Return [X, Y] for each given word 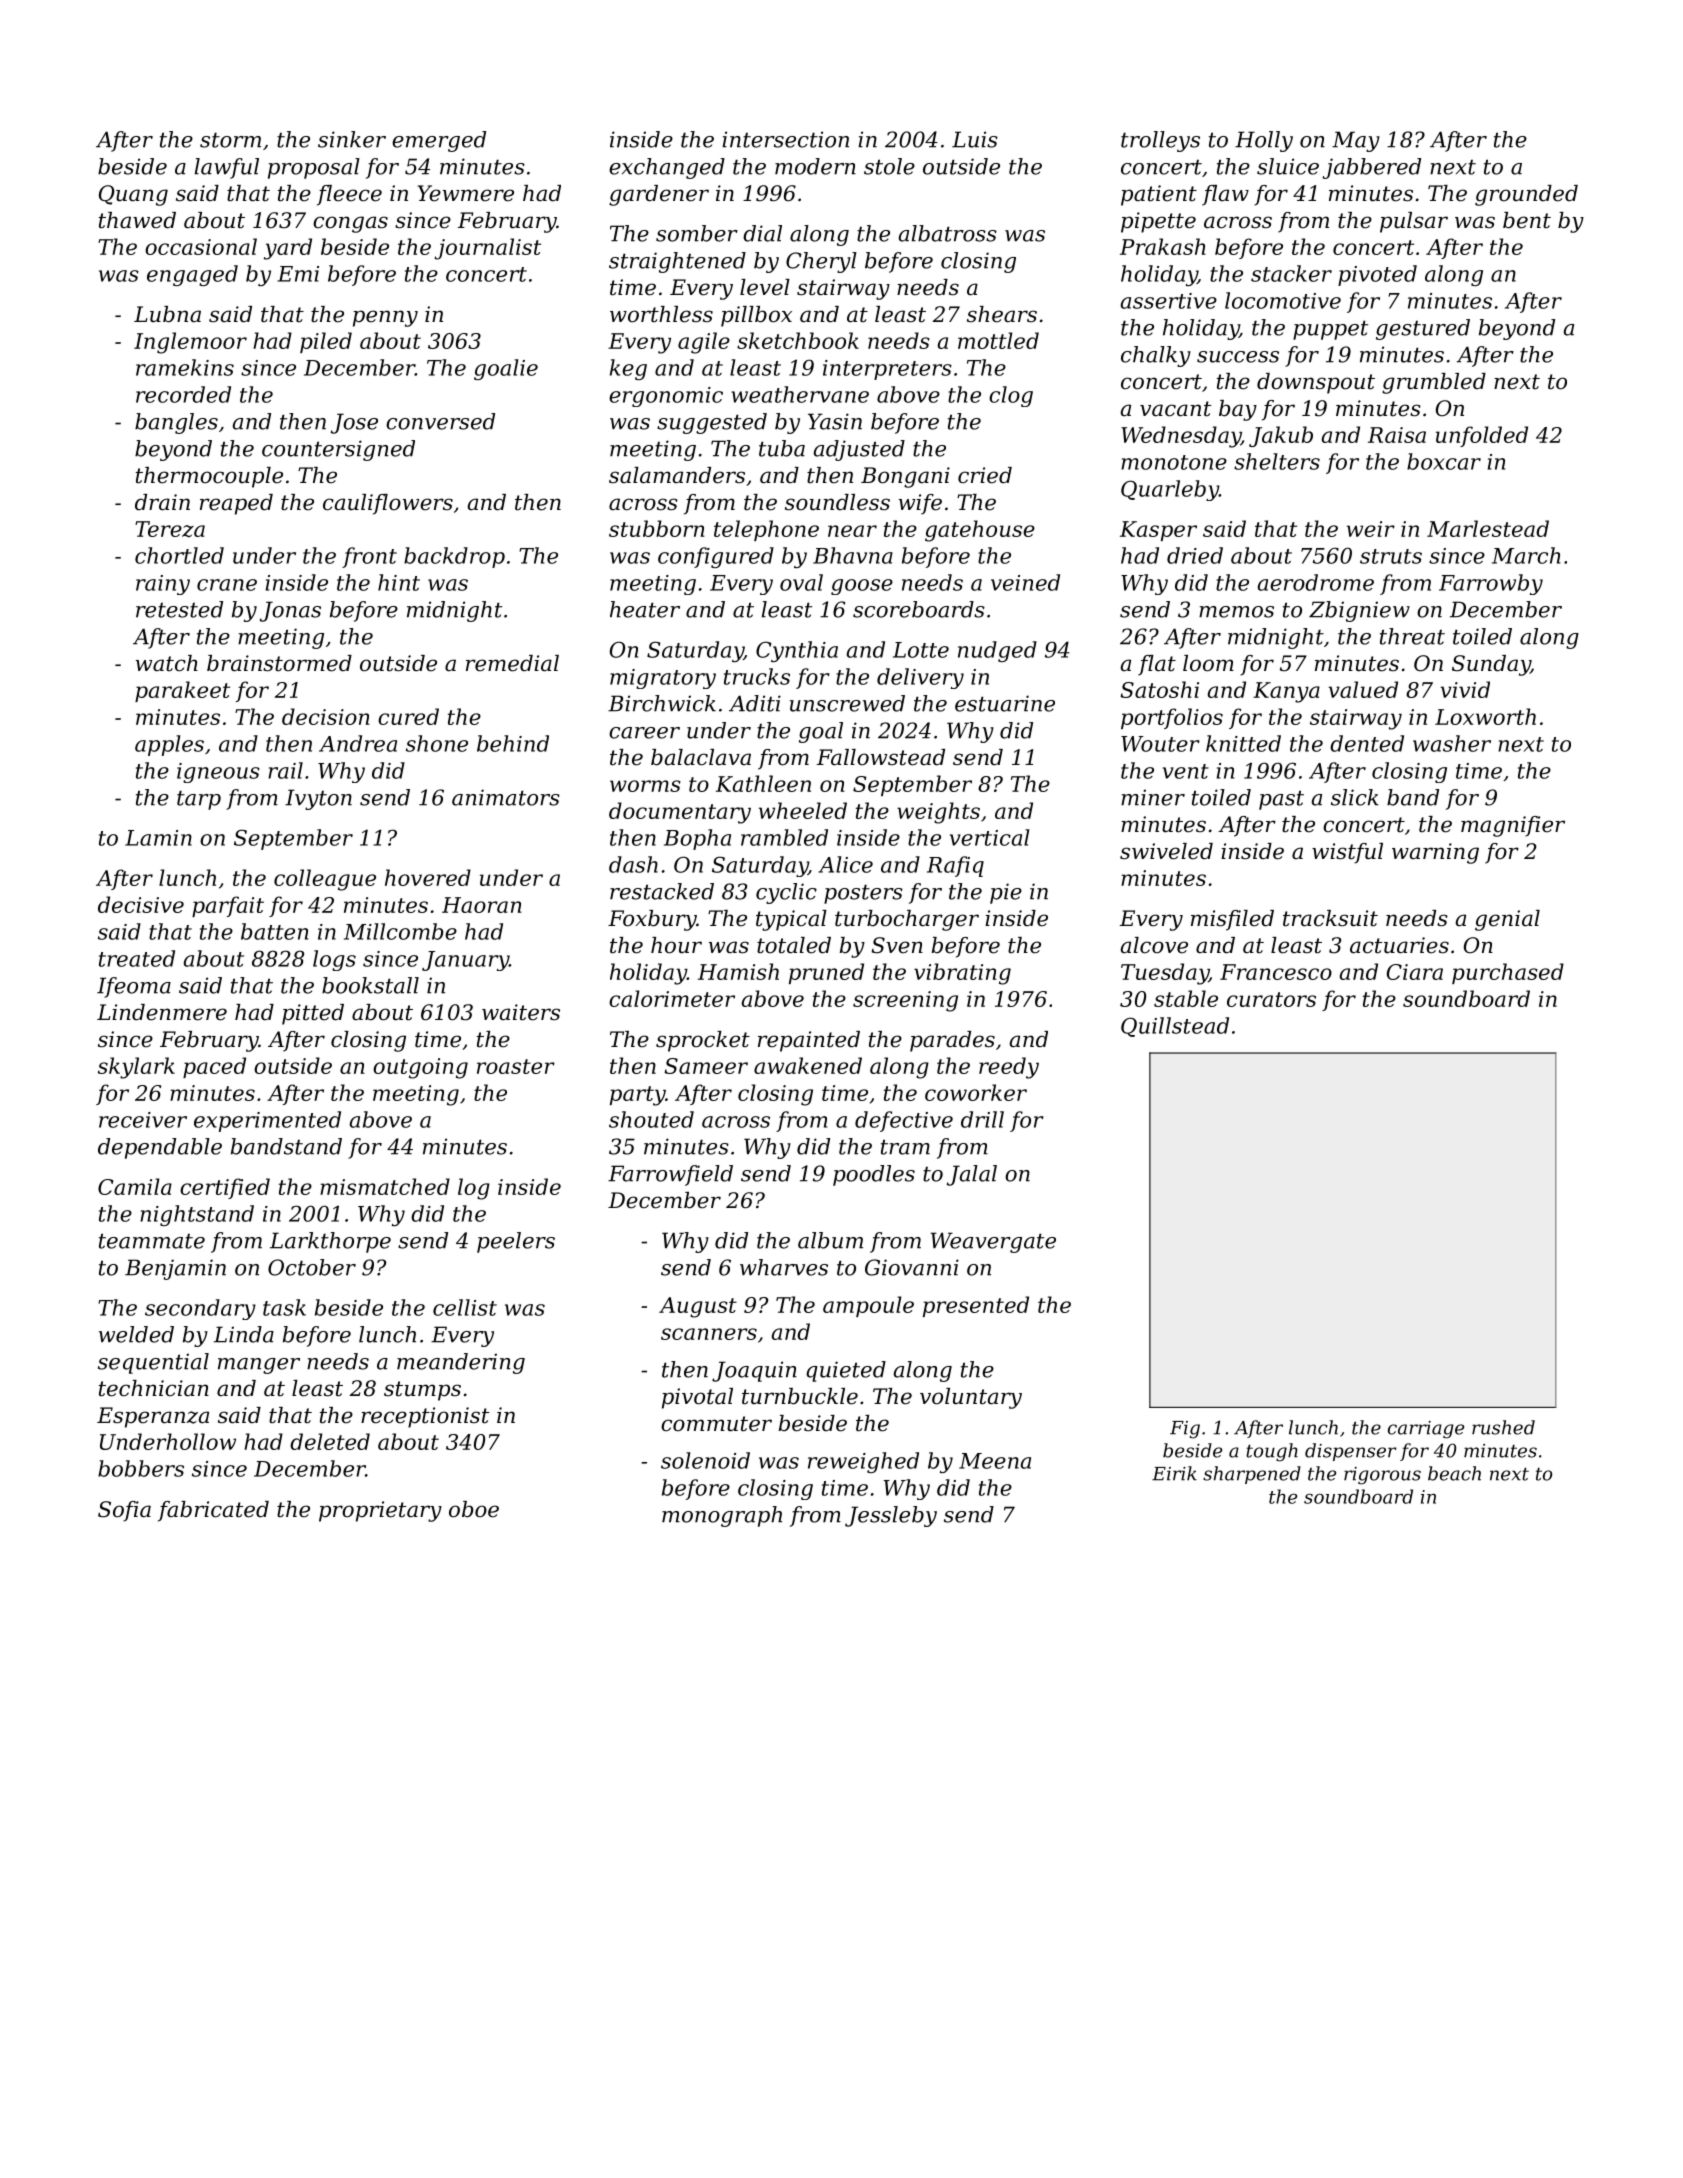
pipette [1158, 222]
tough [1272, 1452]
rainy [163, 585]
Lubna [167, 314]
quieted [846, 1371]
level [765, 287]
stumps [422, 1391]
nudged [997, 651]
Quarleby [1170, 490]
